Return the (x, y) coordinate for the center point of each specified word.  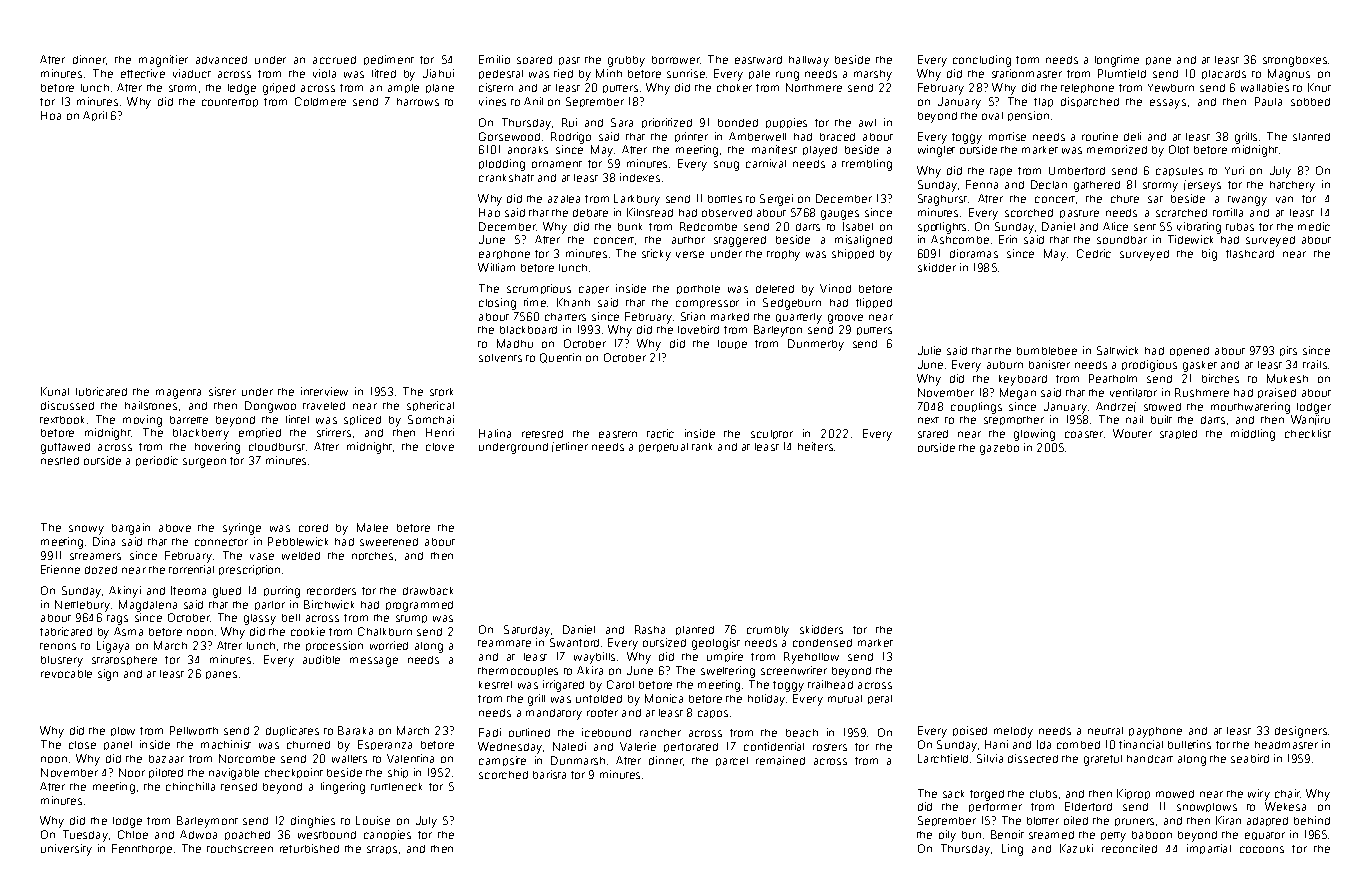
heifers (815, 446)
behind (1312, 820)
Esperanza (385, 745)
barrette (189, 420)
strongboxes (1295, 61)
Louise (373, 820)
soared (534, 60)
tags (117, 620)
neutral (1105, 731)
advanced (221, 60)
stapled (1178, 434)
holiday (766, 700)
